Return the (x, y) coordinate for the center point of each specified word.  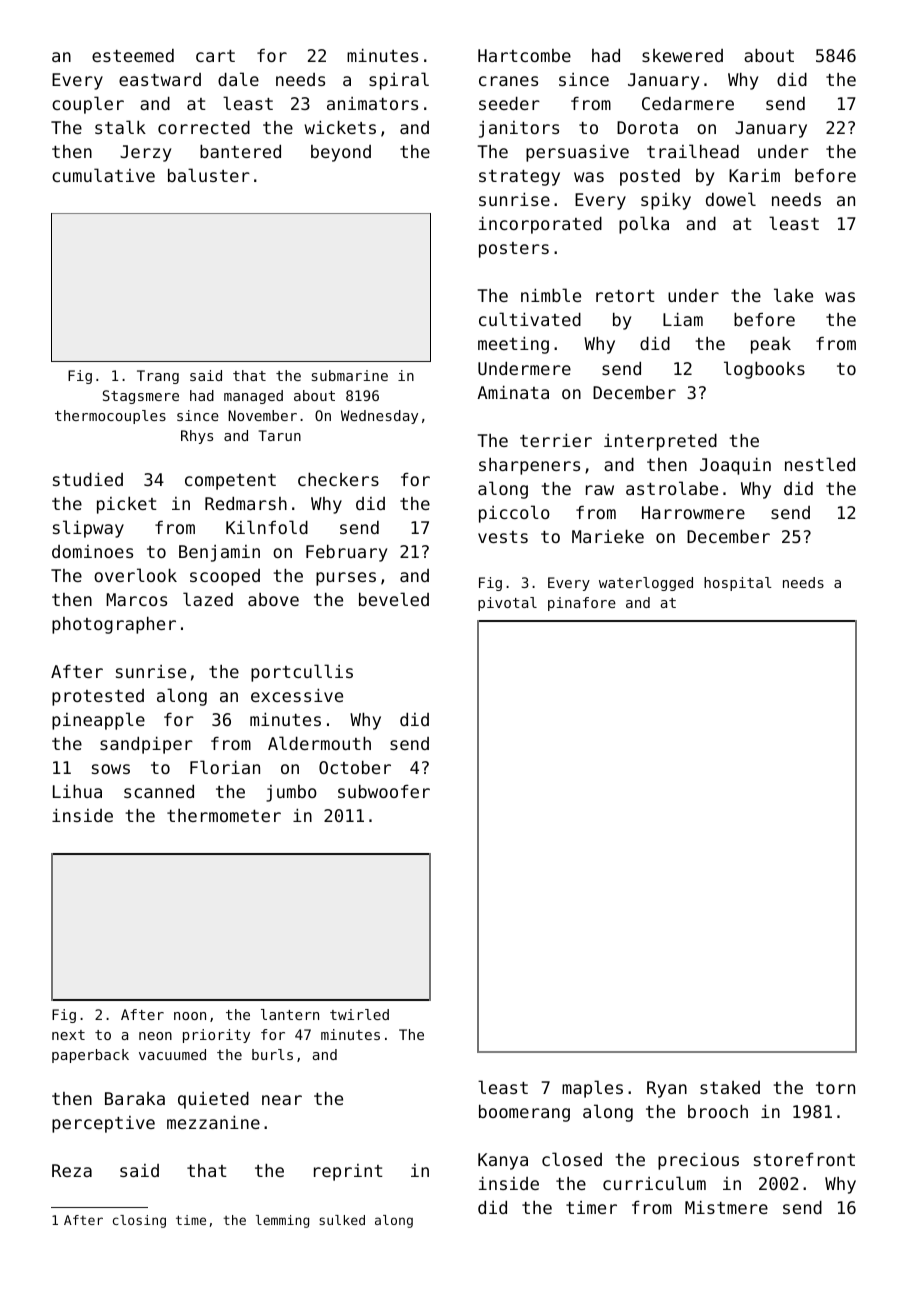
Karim (754, 175)
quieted (213, 1100)
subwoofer (384, 791)
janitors (519, 129)
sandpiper (146, 745)
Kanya (503, 1161)
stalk (120, 127)
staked (730, 1087)
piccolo (514, 514)
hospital (738, 584)
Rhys (197, 437)
